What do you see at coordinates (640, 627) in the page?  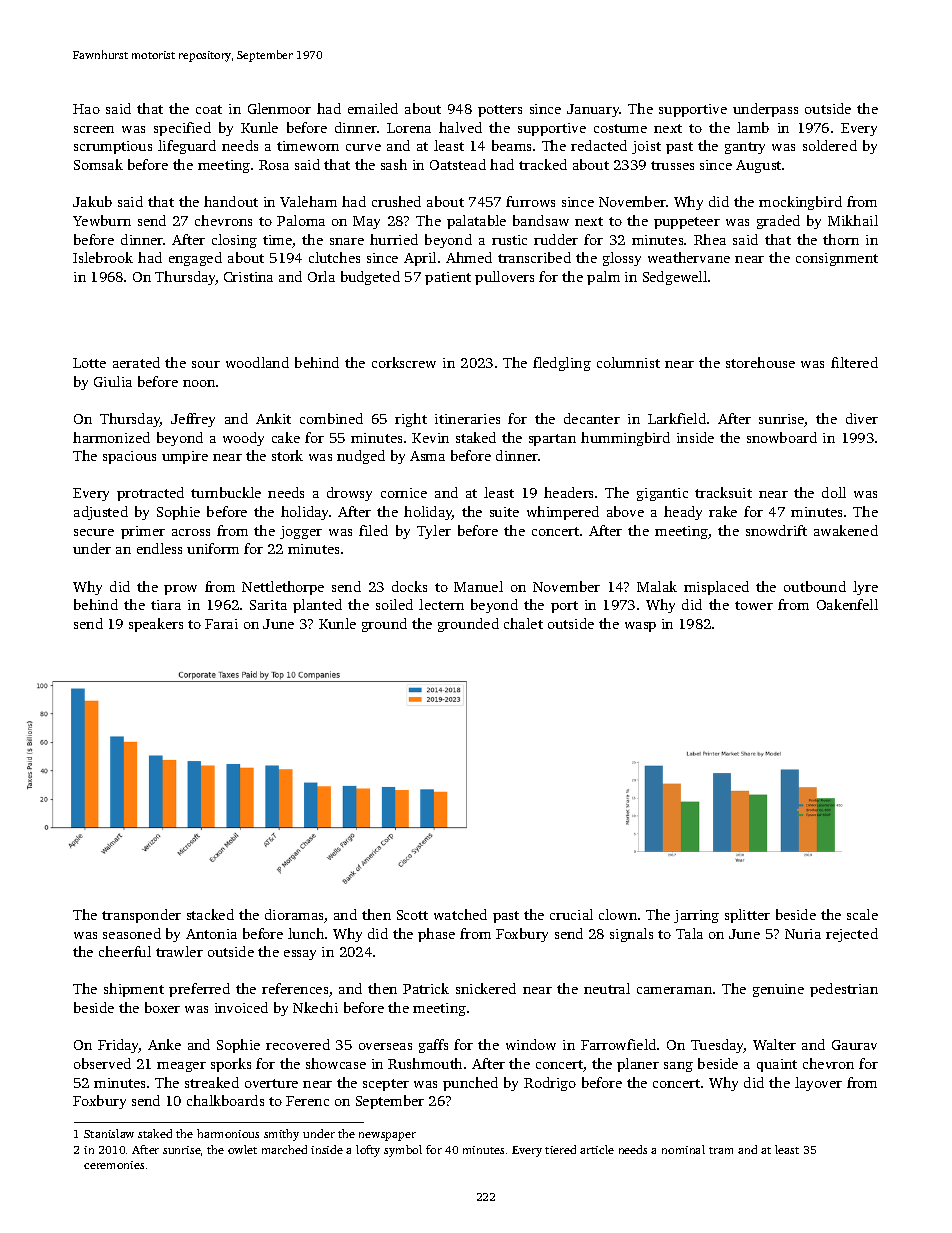 I see `wasp` at bounding box center [640, 627].
